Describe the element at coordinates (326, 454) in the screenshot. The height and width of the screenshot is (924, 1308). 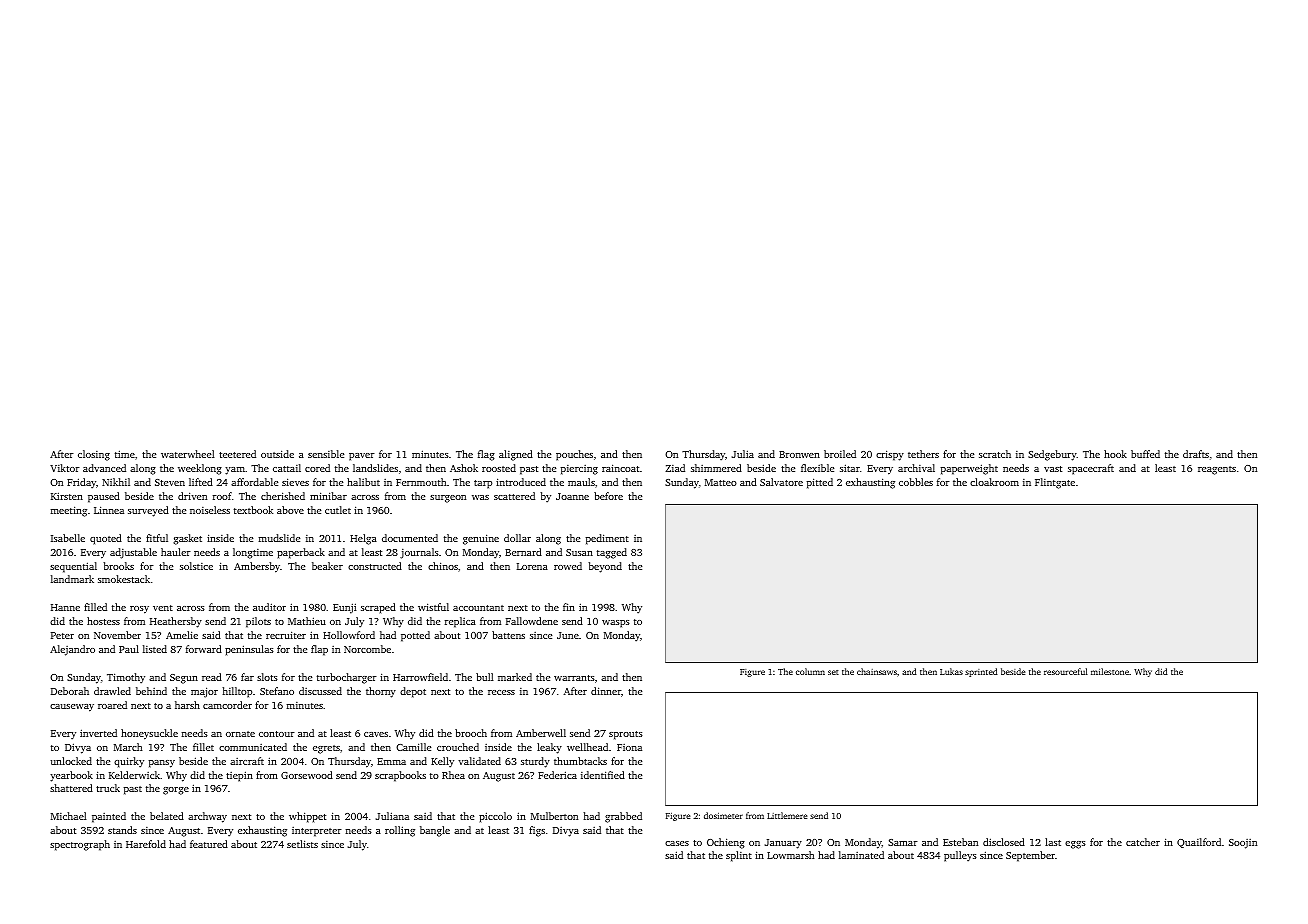
I see `sensible` at that location.
